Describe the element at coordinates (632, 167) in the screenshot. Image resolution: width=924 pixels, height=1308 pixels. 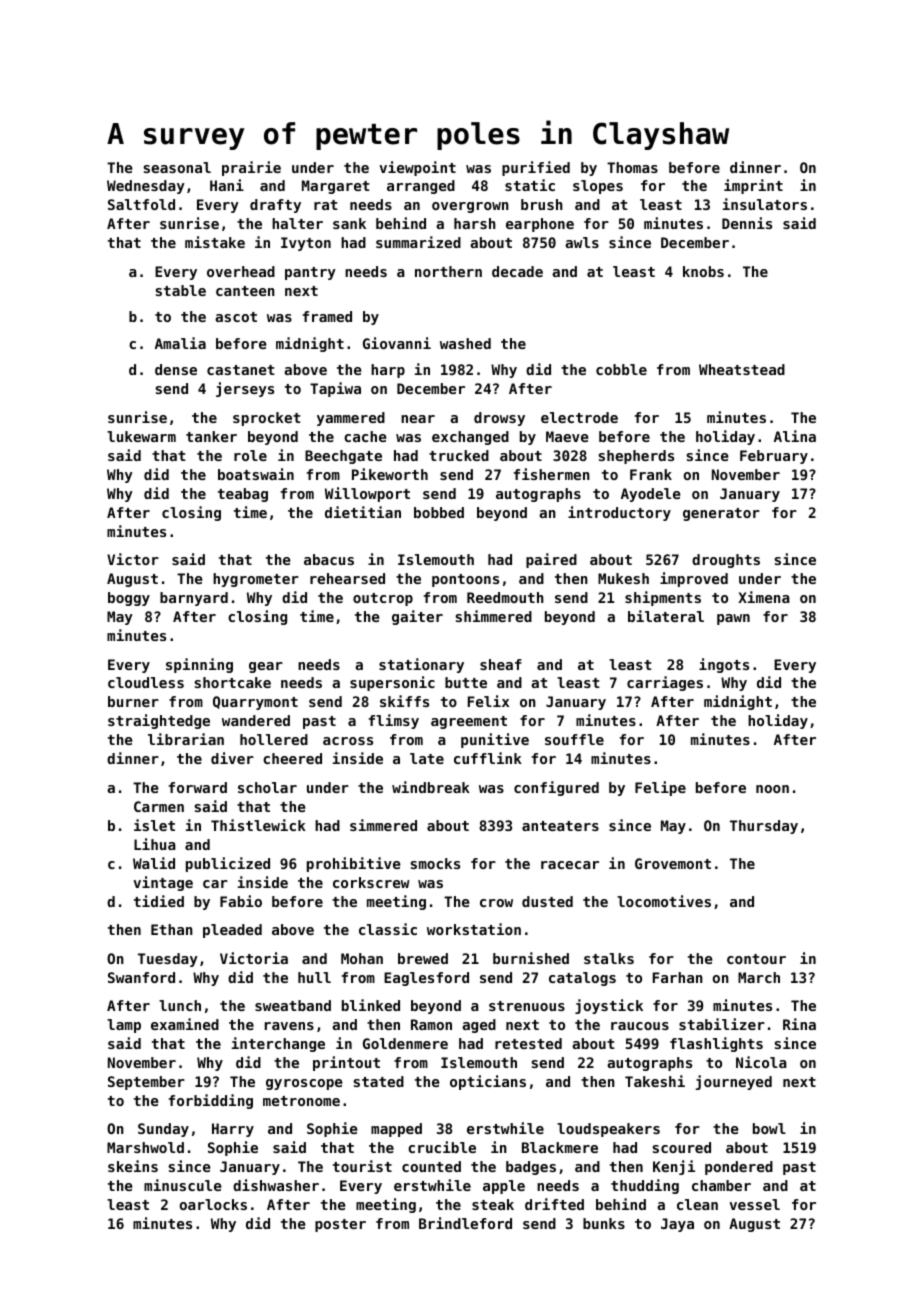
I see `Thomas` at that location.
